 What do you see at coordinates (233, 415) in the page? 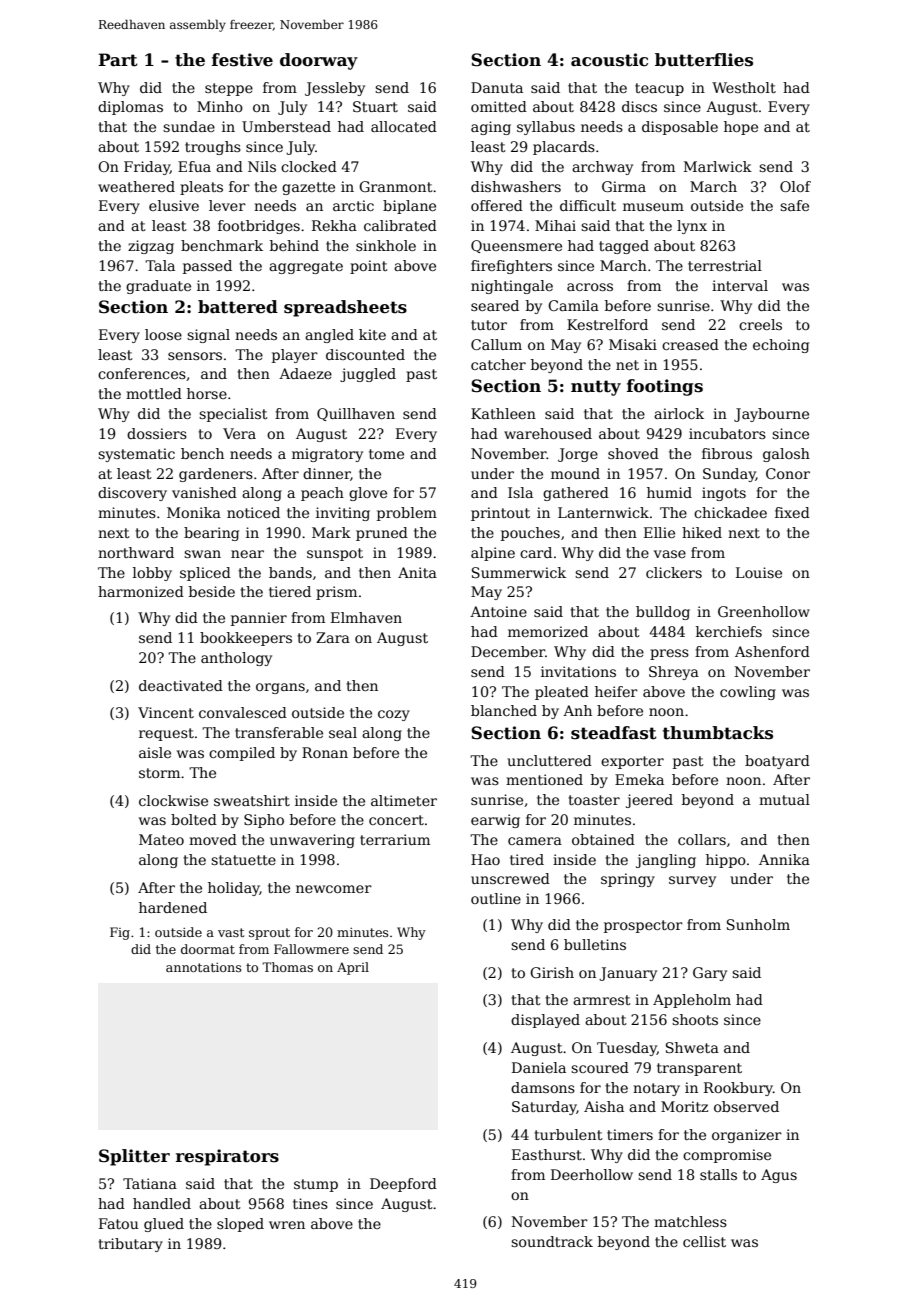
I see `specialist` at bounding box center [233, 415].
